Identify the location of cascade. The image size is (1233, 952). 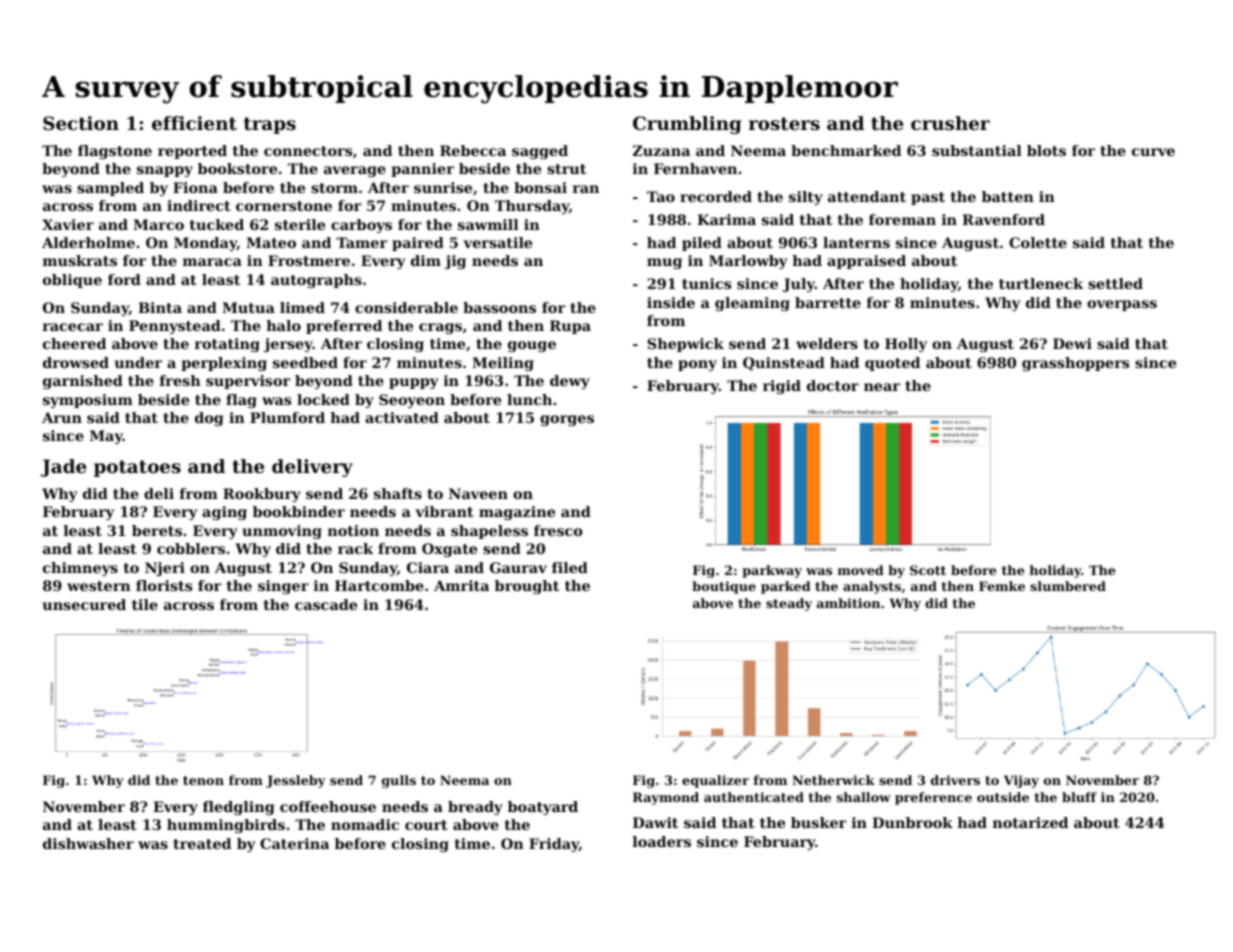
(326, 604).
